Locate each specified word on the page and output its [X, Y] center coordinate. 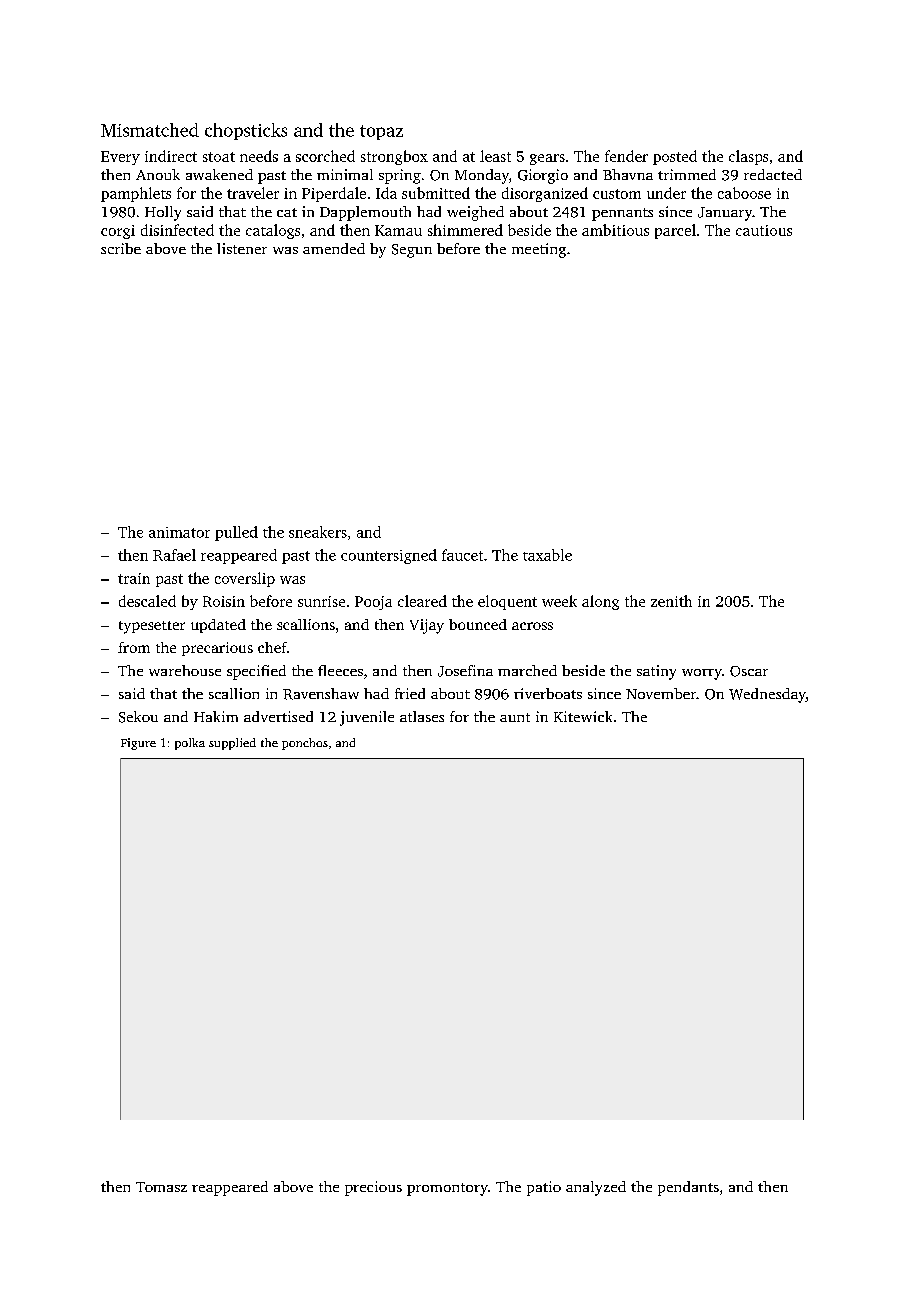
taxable [547, 555]
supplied [232, 744]
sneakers [318, 532]
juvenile [367, 718]
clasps [748, 157]
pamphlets [136, 194]
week [559, 601]
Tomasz [161, 1187]
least [495, 156]
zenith [671, 601]
